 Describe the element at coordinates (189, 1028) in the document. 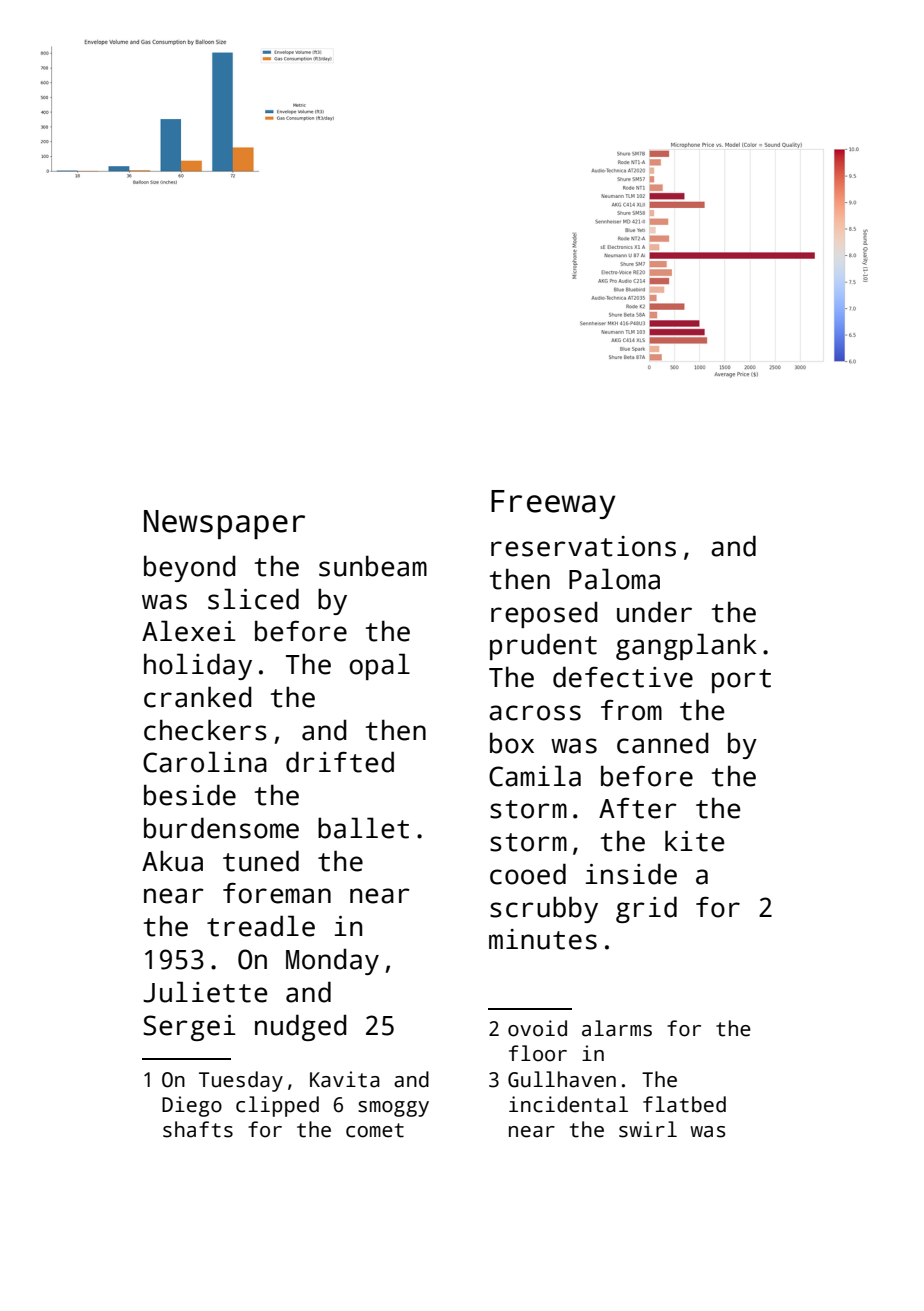

I see `Sergei` at that location.
